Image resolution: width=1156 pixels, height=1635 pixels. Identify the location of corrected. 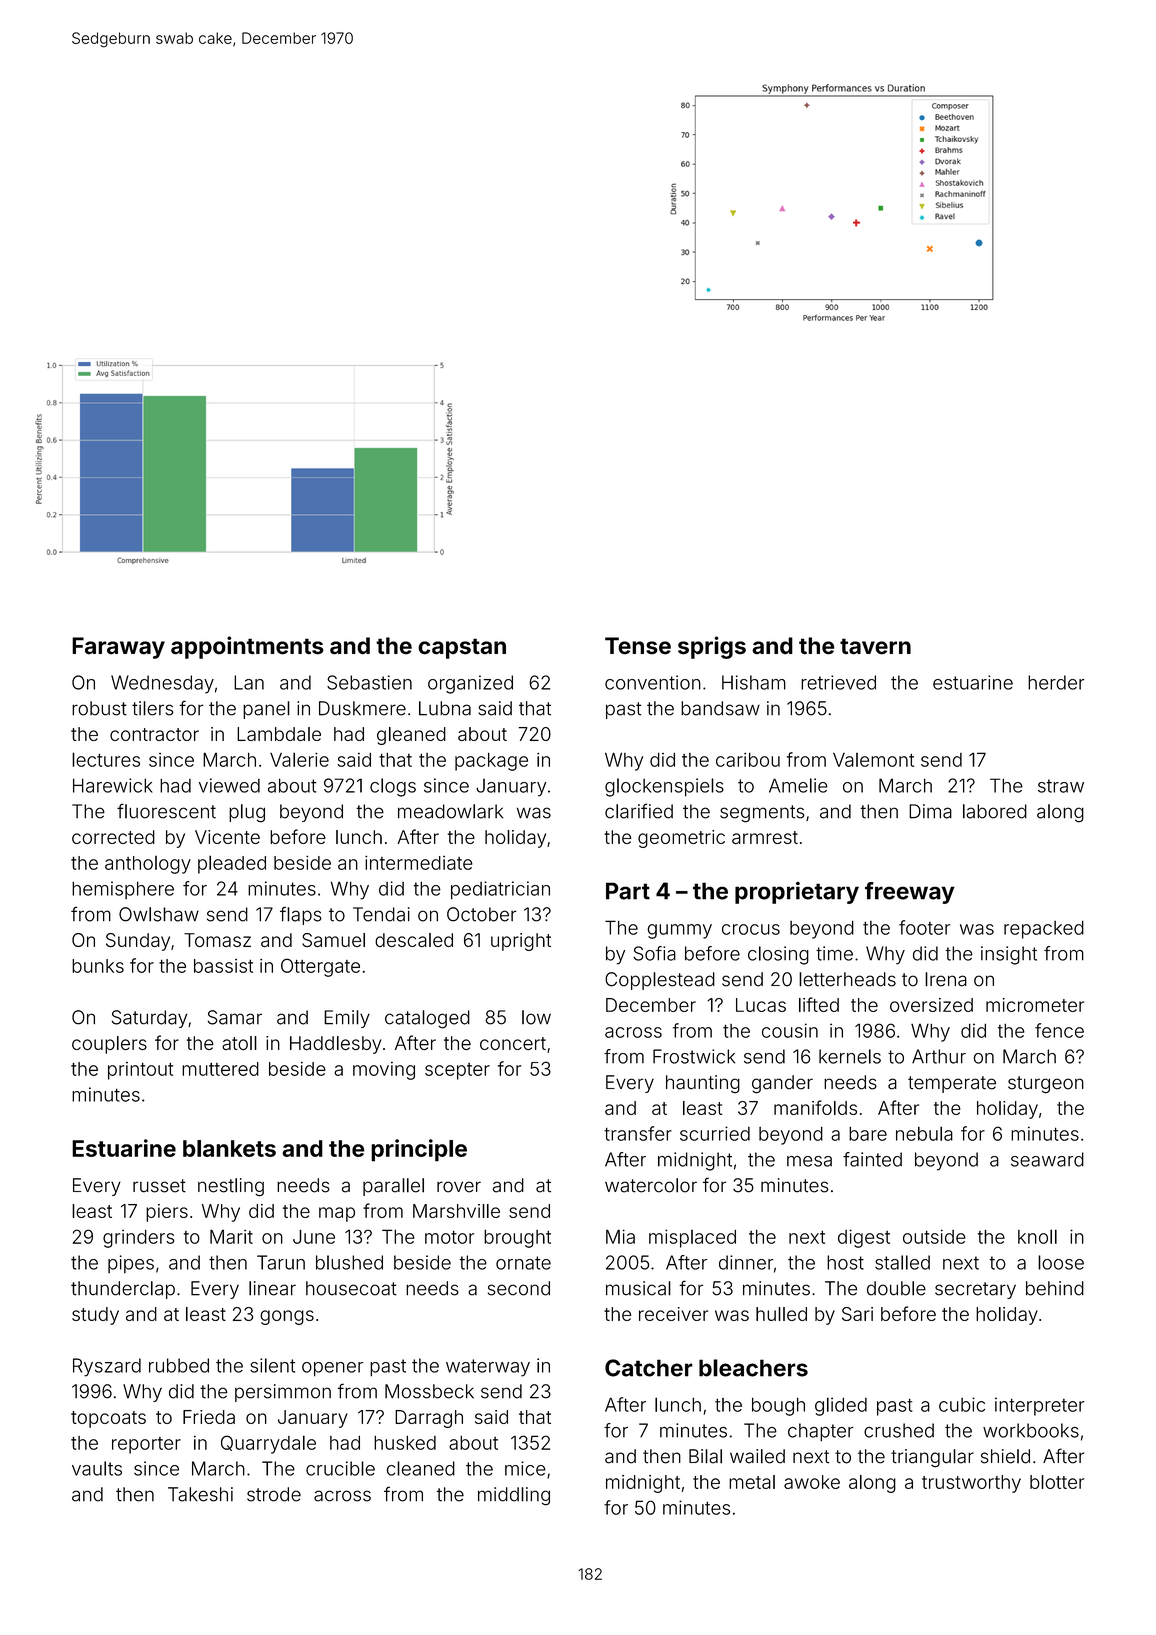
(113, 837).
